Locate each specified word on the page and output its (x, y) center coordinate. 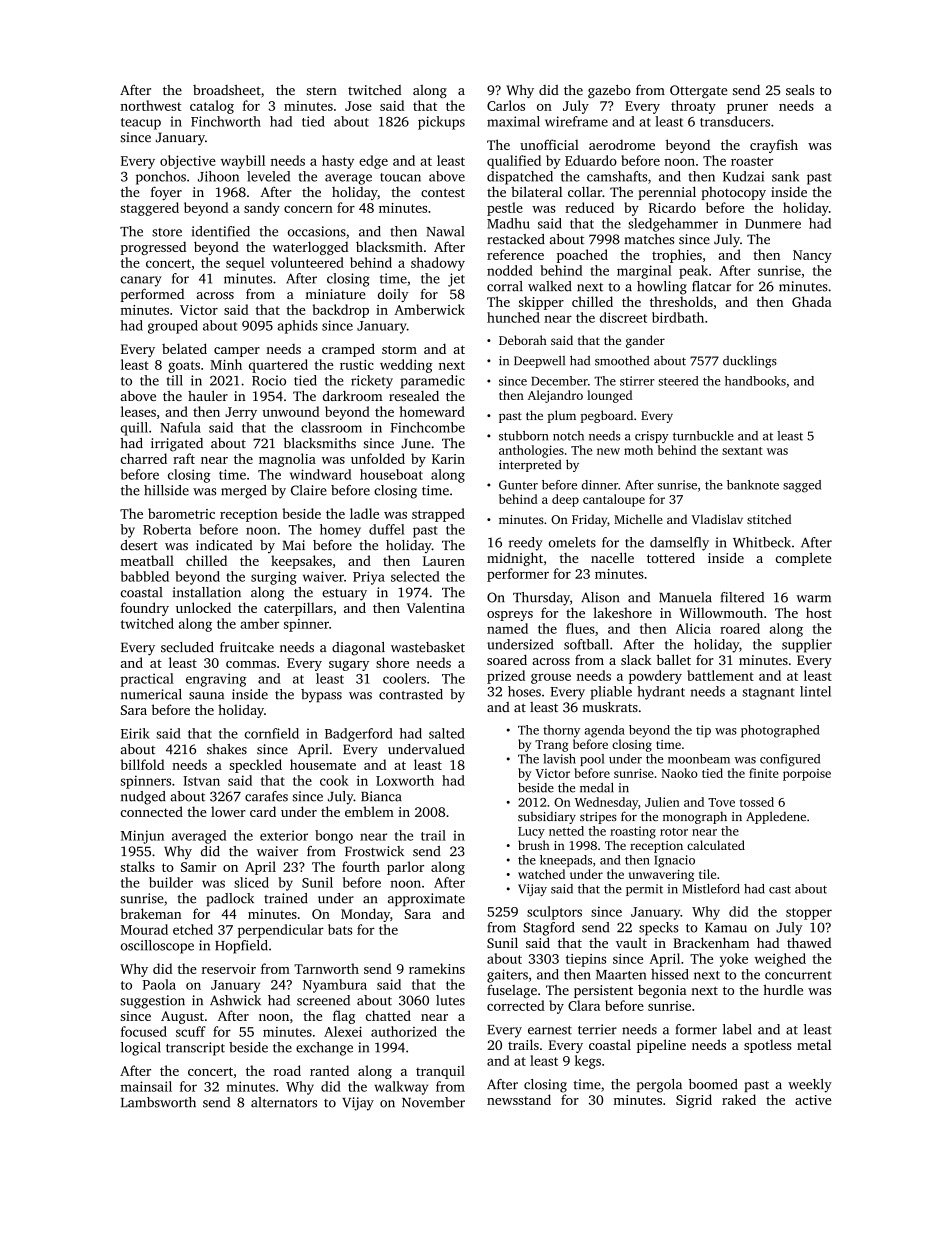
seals (800, 90)
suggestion (152, 1002)
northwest (150, 105)
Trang (552, 746)
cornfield (272, 733)
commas (251, 664)
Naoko (679, 773)
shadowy (438, 264)
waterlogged (310, 248)
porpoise (807, 775)
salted (447, 733)
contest (443, 192)
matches (649, 239)
